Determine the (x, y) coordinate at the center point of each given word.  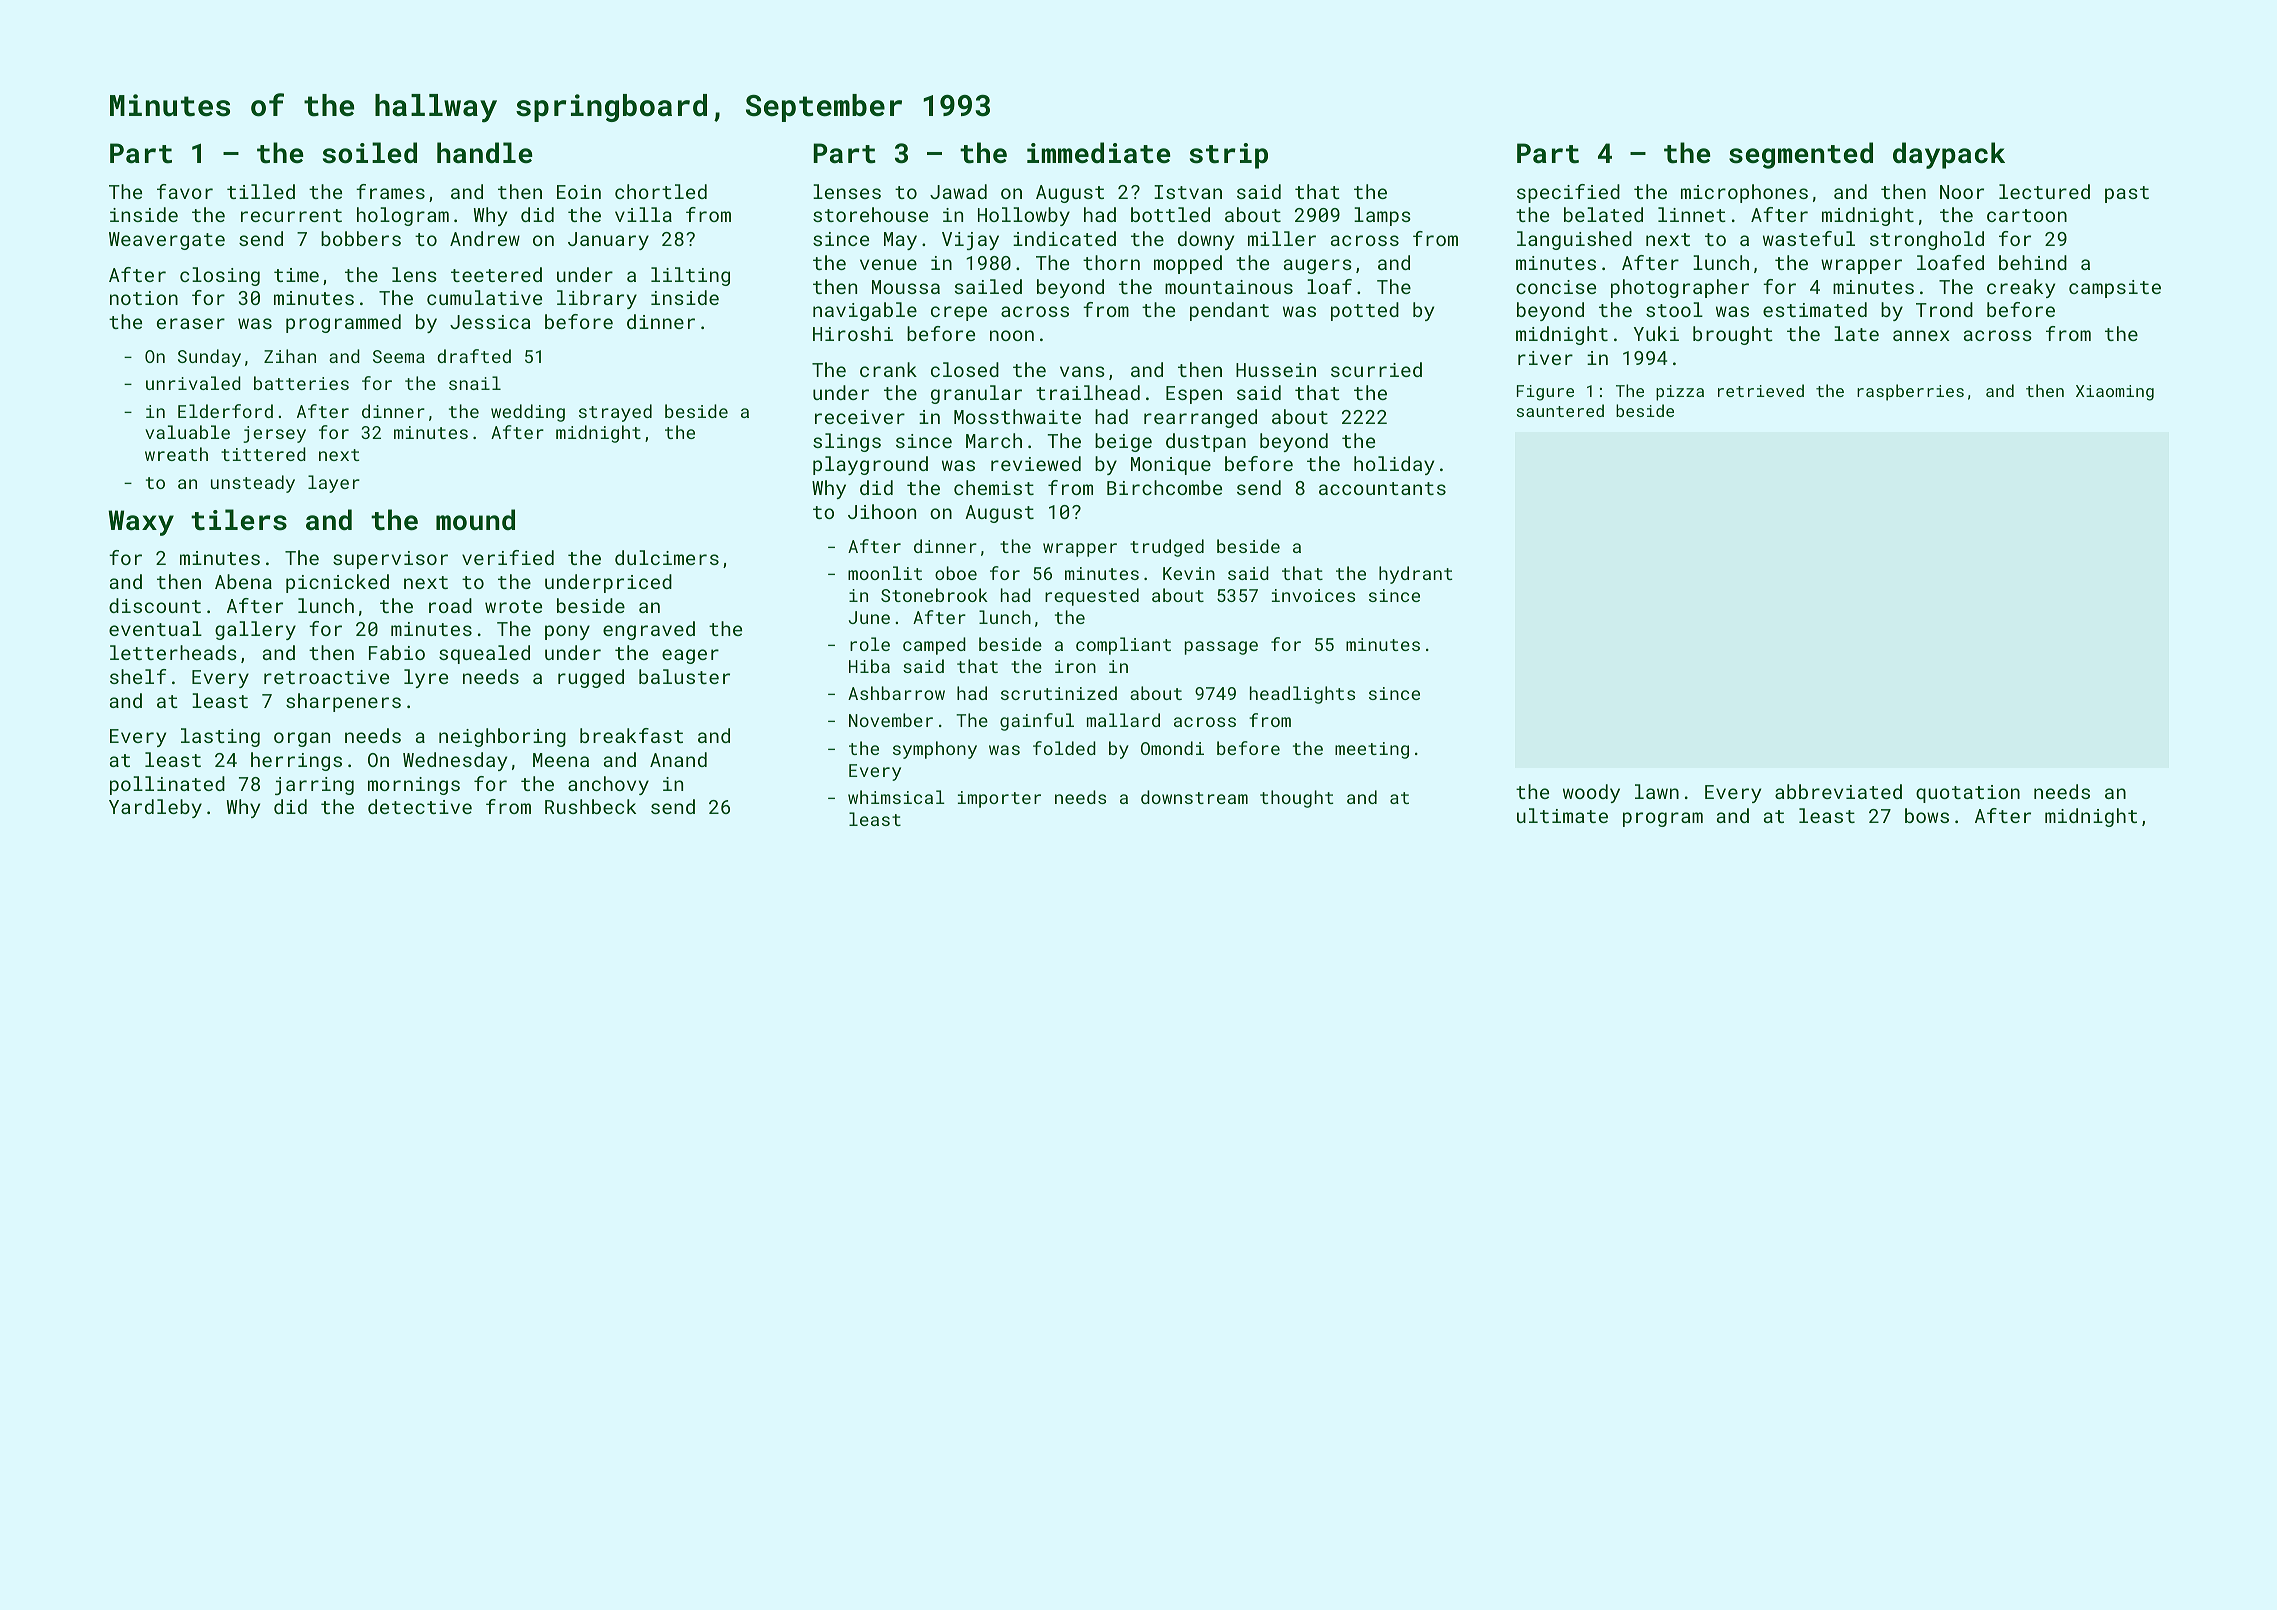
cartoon (2027, 215)
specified (1568, 193)
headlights (1302, 695)
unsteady (253, 484)
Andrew (485, 238)
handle (485, 152)
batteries (301, 383)
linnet (1692, 214)
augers (1318, 266)
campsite (2115, 289)
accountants (1382, 488)
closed (965, 369)
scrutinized (1059, 693)
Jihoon (882, 511)
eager (690, 656)
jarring (314, 786)
